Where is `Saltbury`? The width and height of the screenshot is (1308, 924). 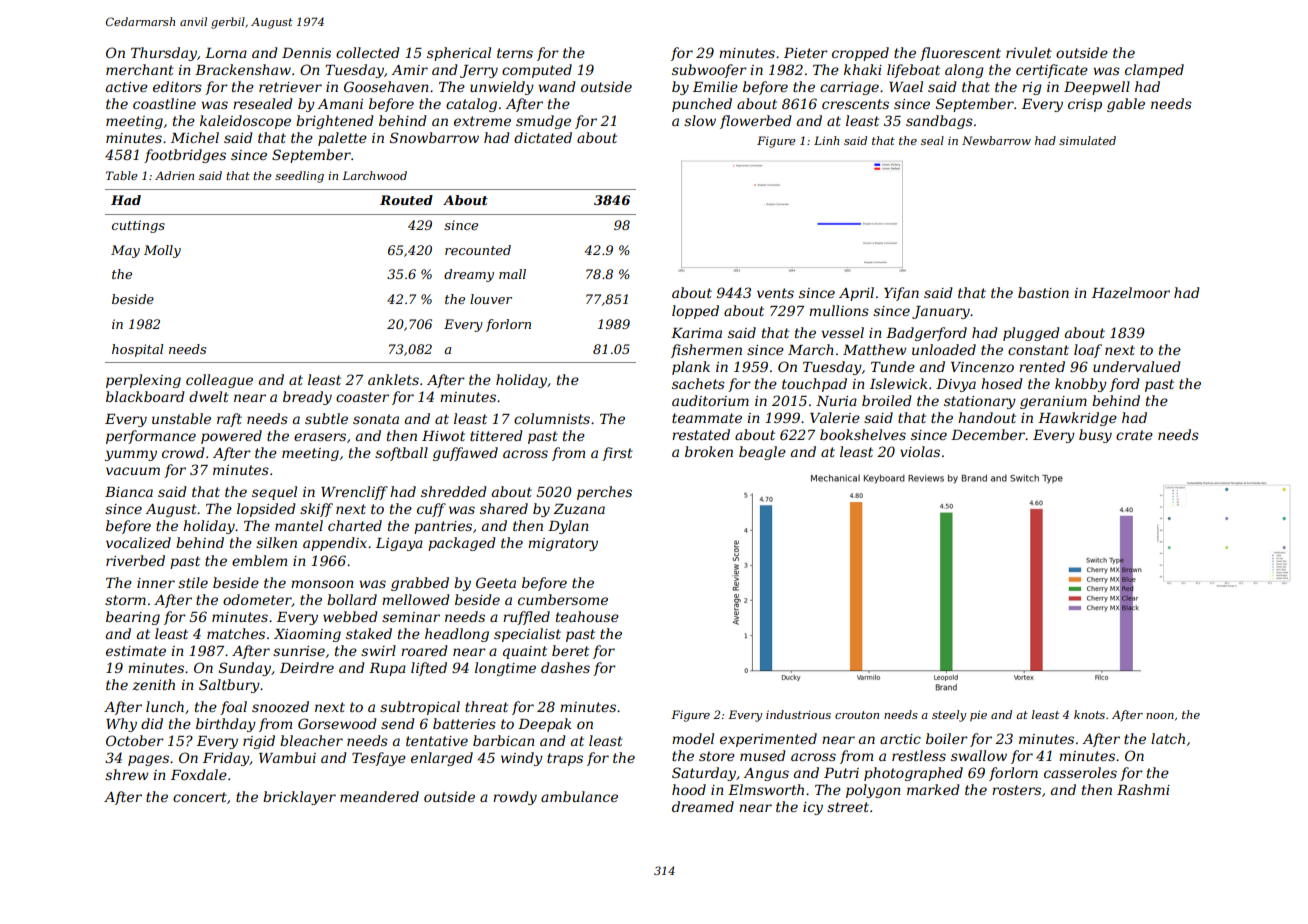
Saltbury is located at coordinates (229, 686).
